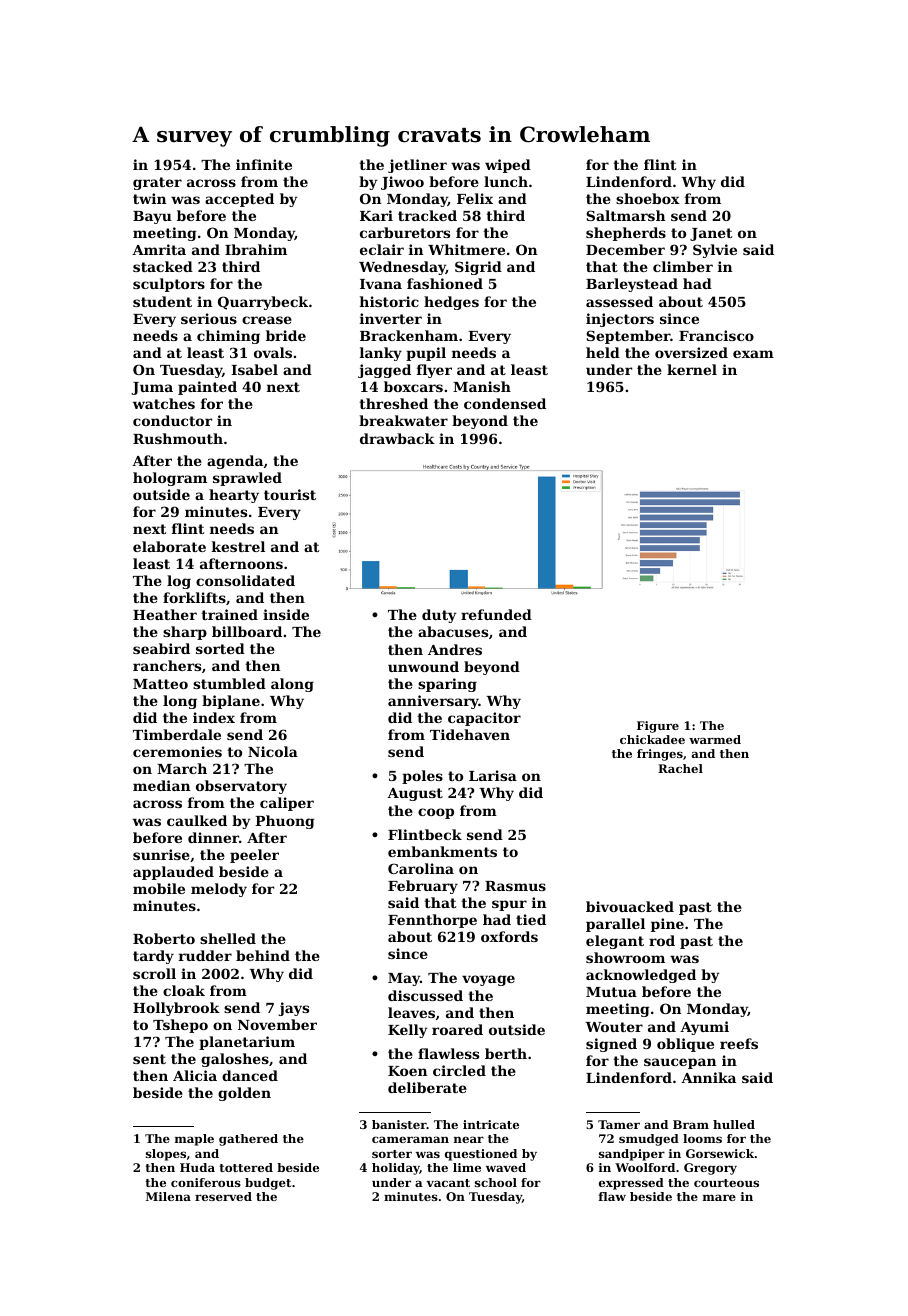 Image resolution: width=908 pixels, height=1316 pixels. What do you see at coordinates (683, 266) in the screenshot?
I see `climber` at bounding box center [683, 266].
